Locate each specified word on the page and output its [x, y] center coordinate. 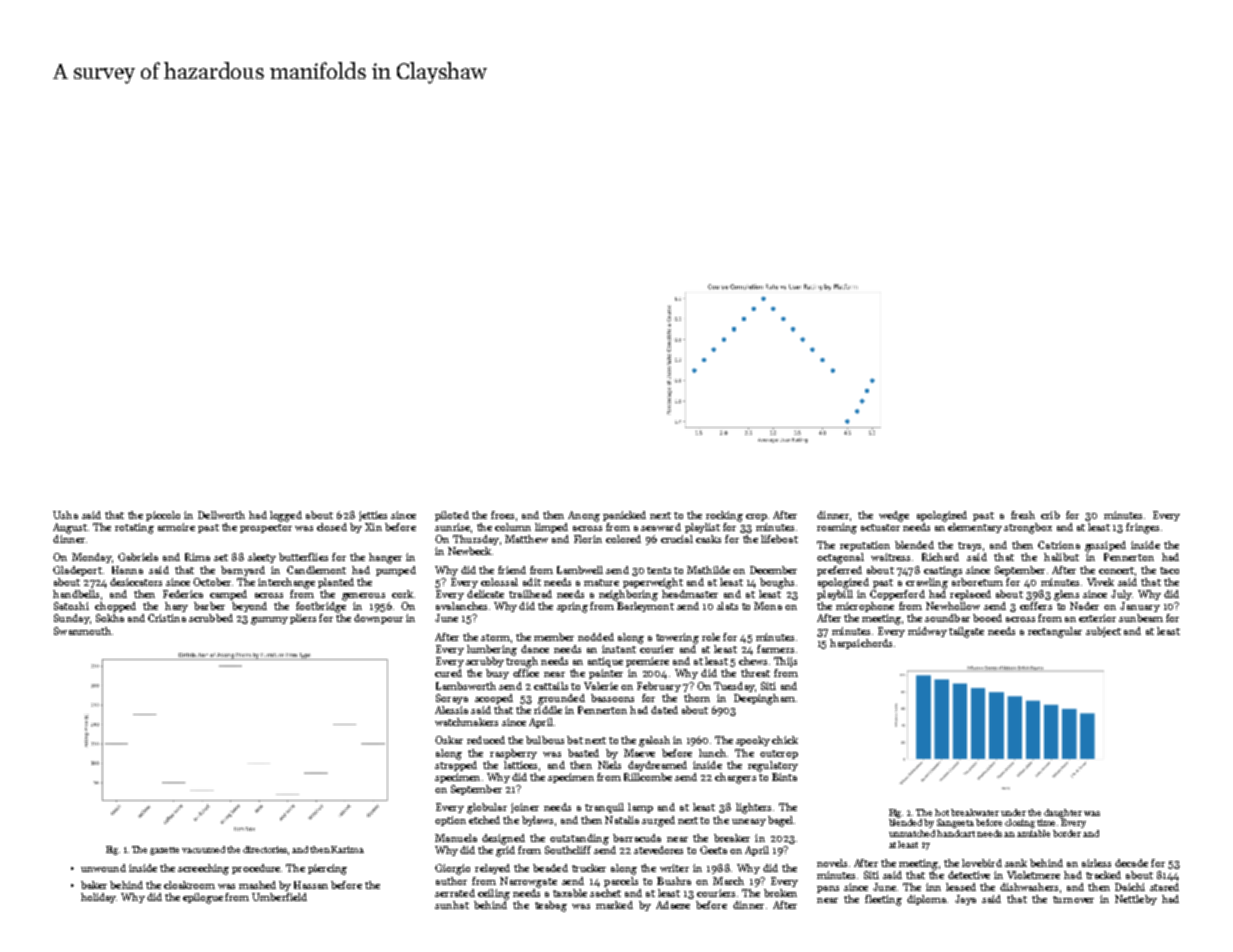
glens [1066, 595]
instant [619, 649]
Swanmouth [82, 631]
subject [1103, 632]
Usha [65, 515]
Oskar [449, 740]
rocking [724, 516]
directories [265, 849]
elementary [975, 528]
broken [780, 893]
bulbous [545, 740]
